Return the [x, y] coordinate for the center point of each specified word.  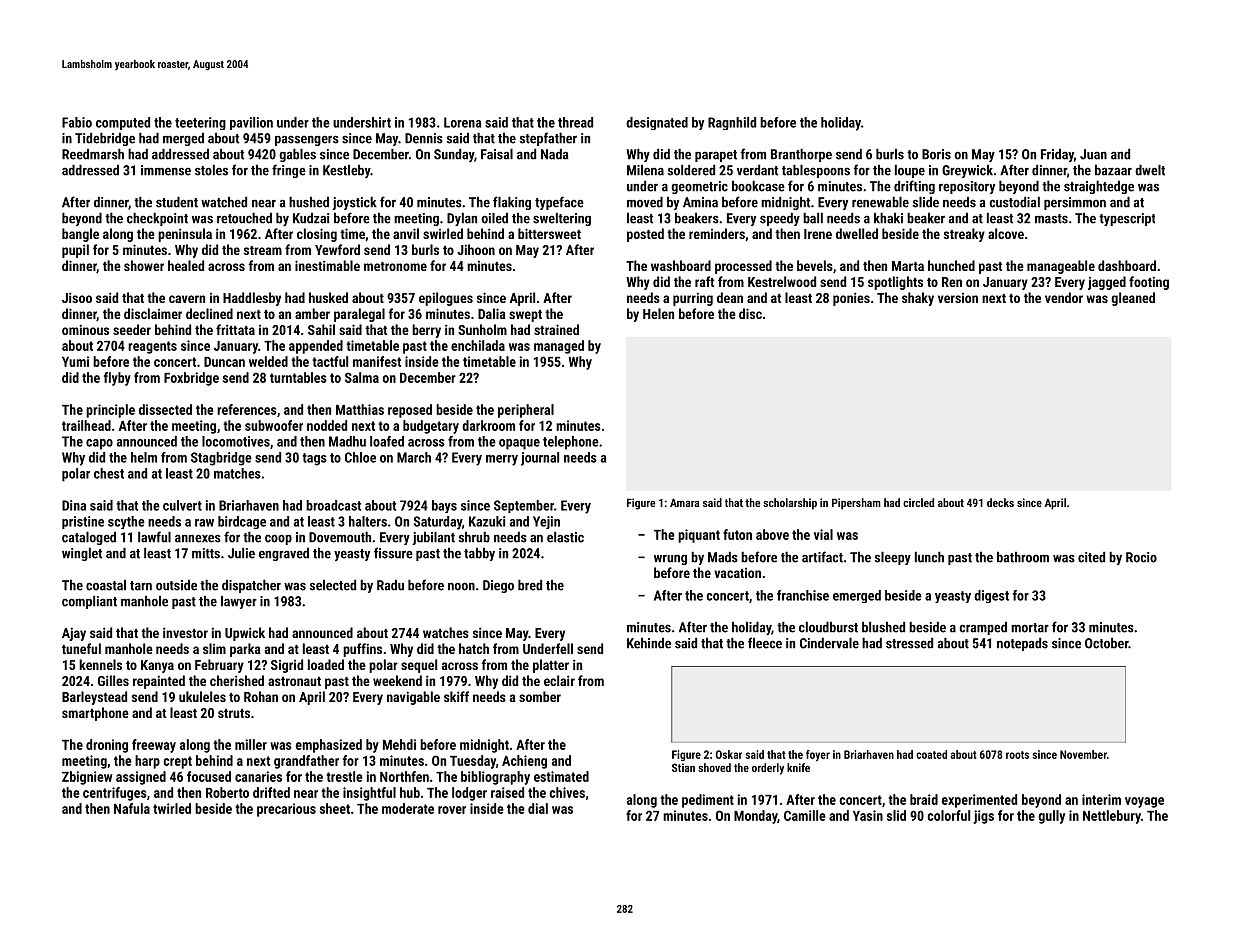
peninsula [185, 235]
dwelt [1150, 170]
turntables [298, 377]
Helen [658, 313]
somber [540, 696]
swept [525, 316]
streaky [964, 235]
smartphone [95, 714]
